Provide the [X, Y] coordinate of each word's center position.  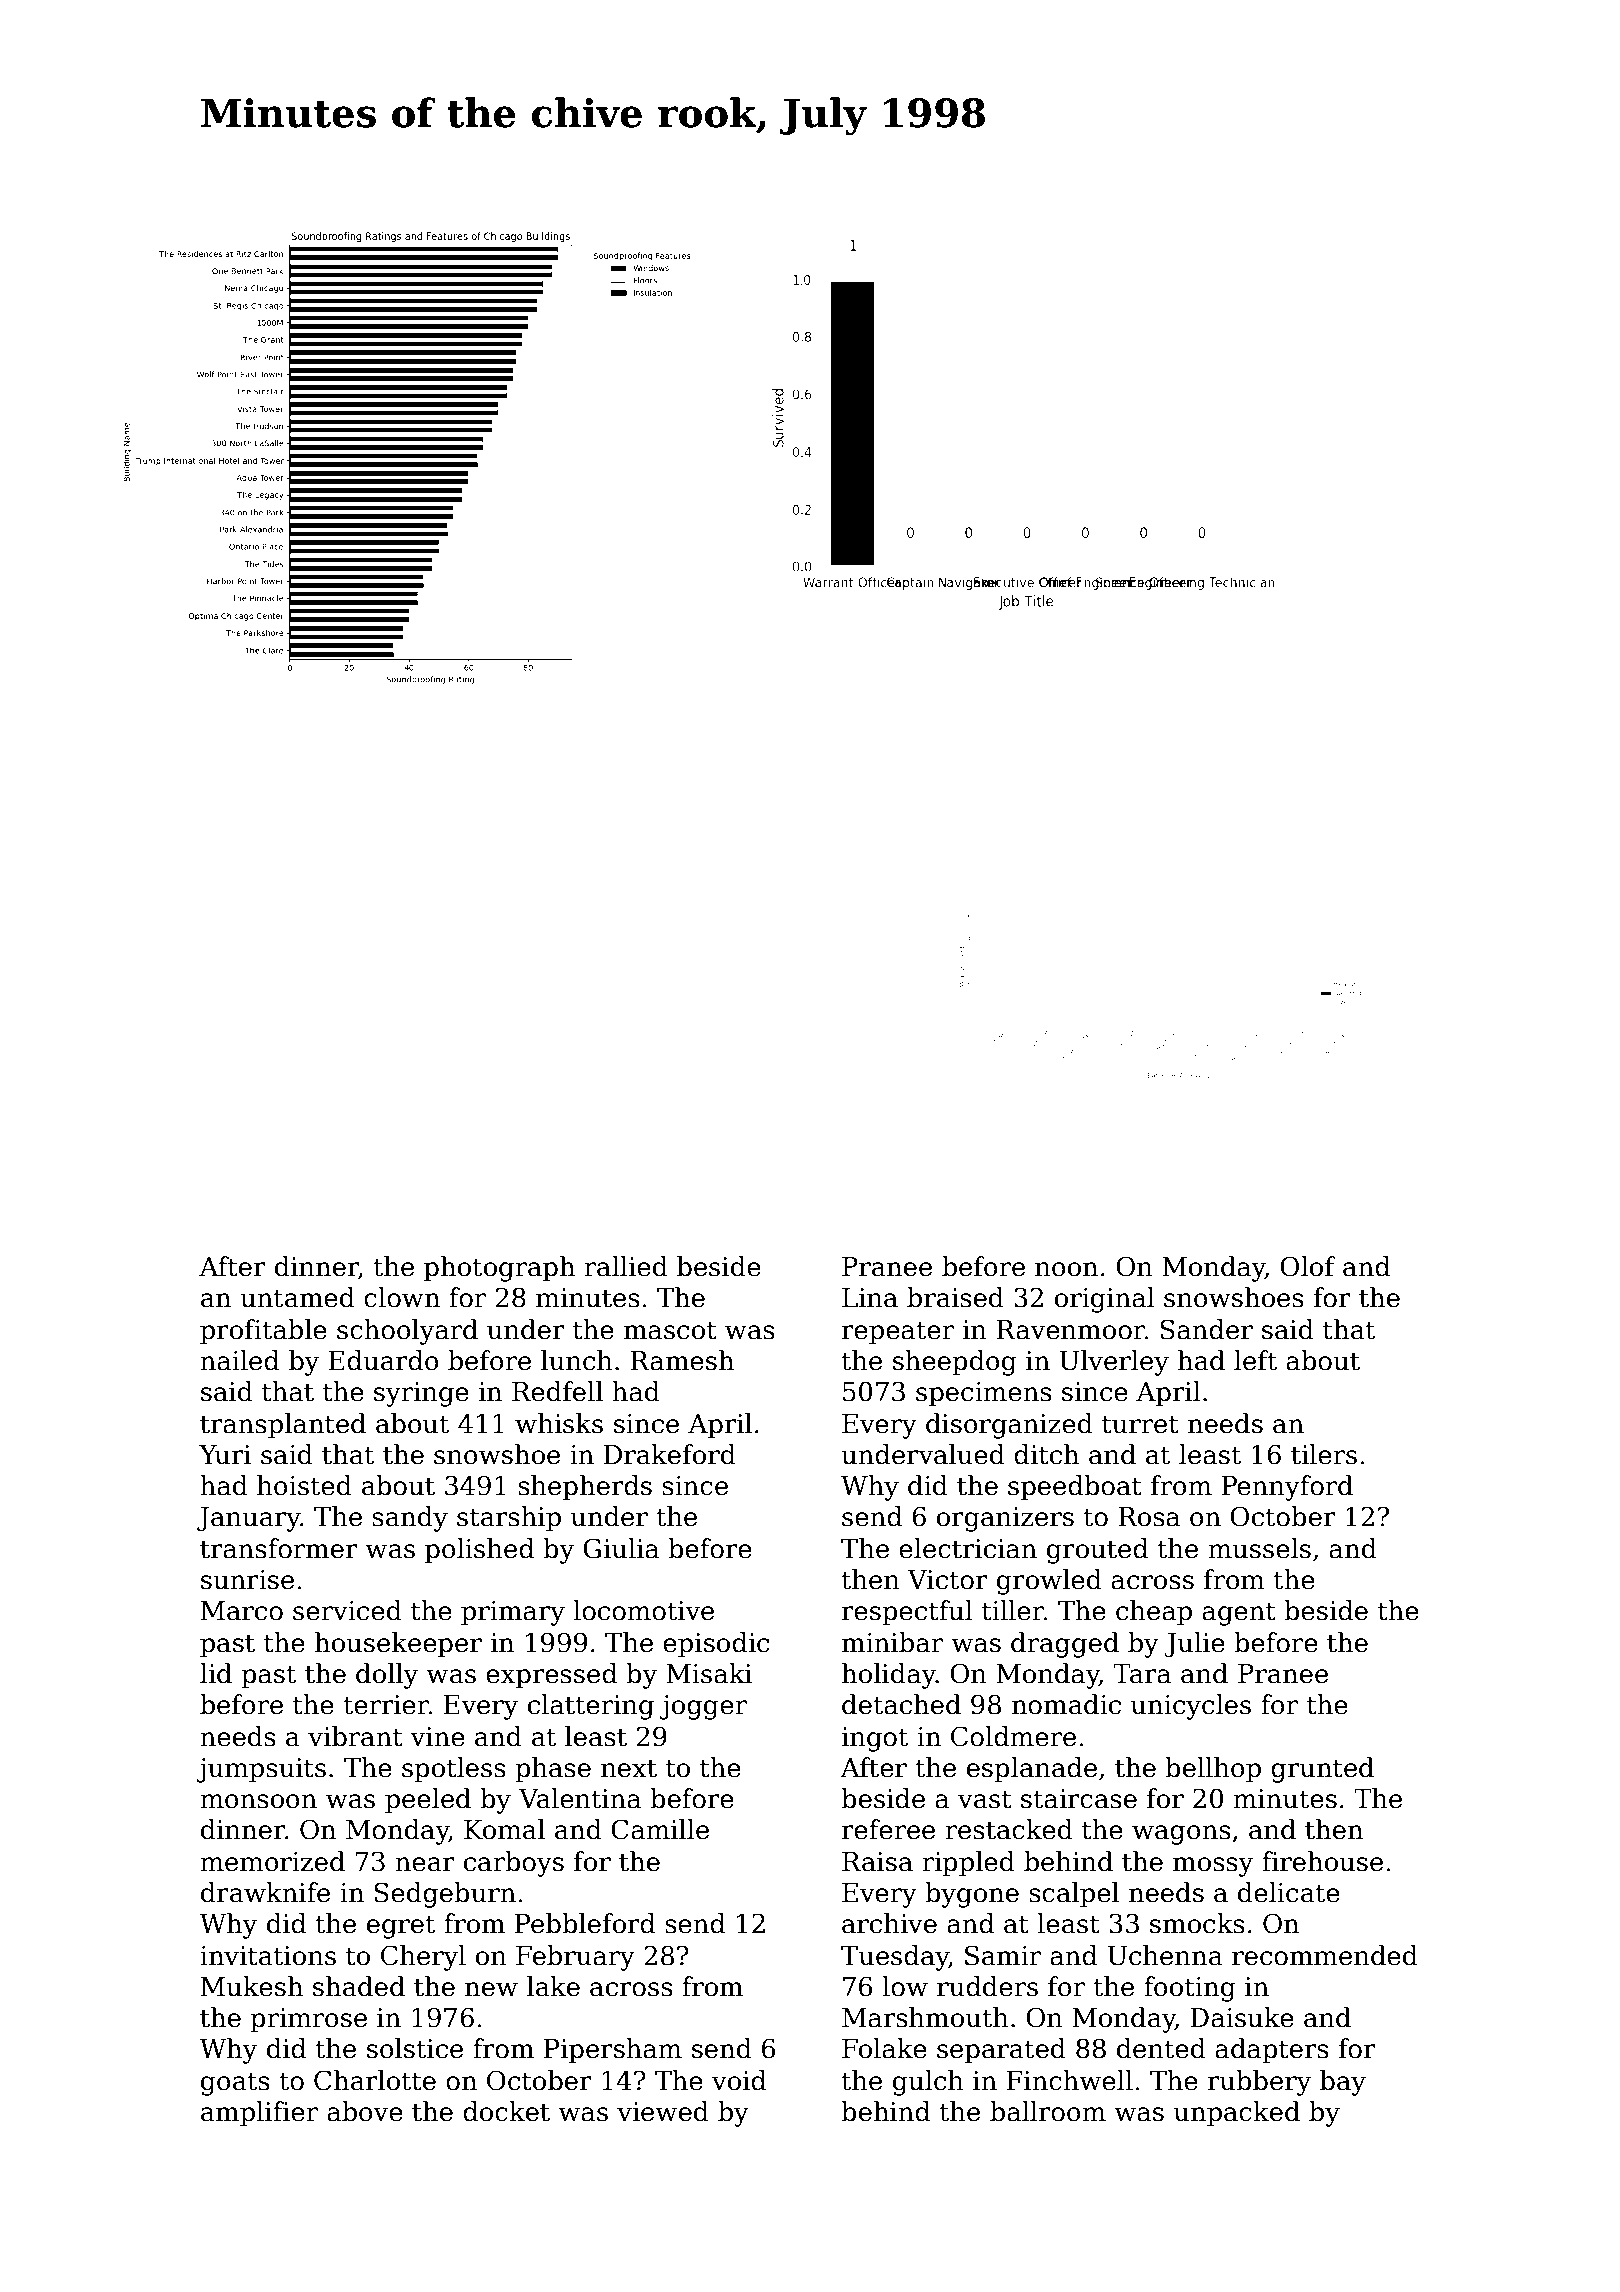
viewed [663, 2111]
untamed [297, 1297]
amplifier [259, 2114]
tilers [1324, 1454]
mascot [670, 1330]
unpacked [1237, 2114]
